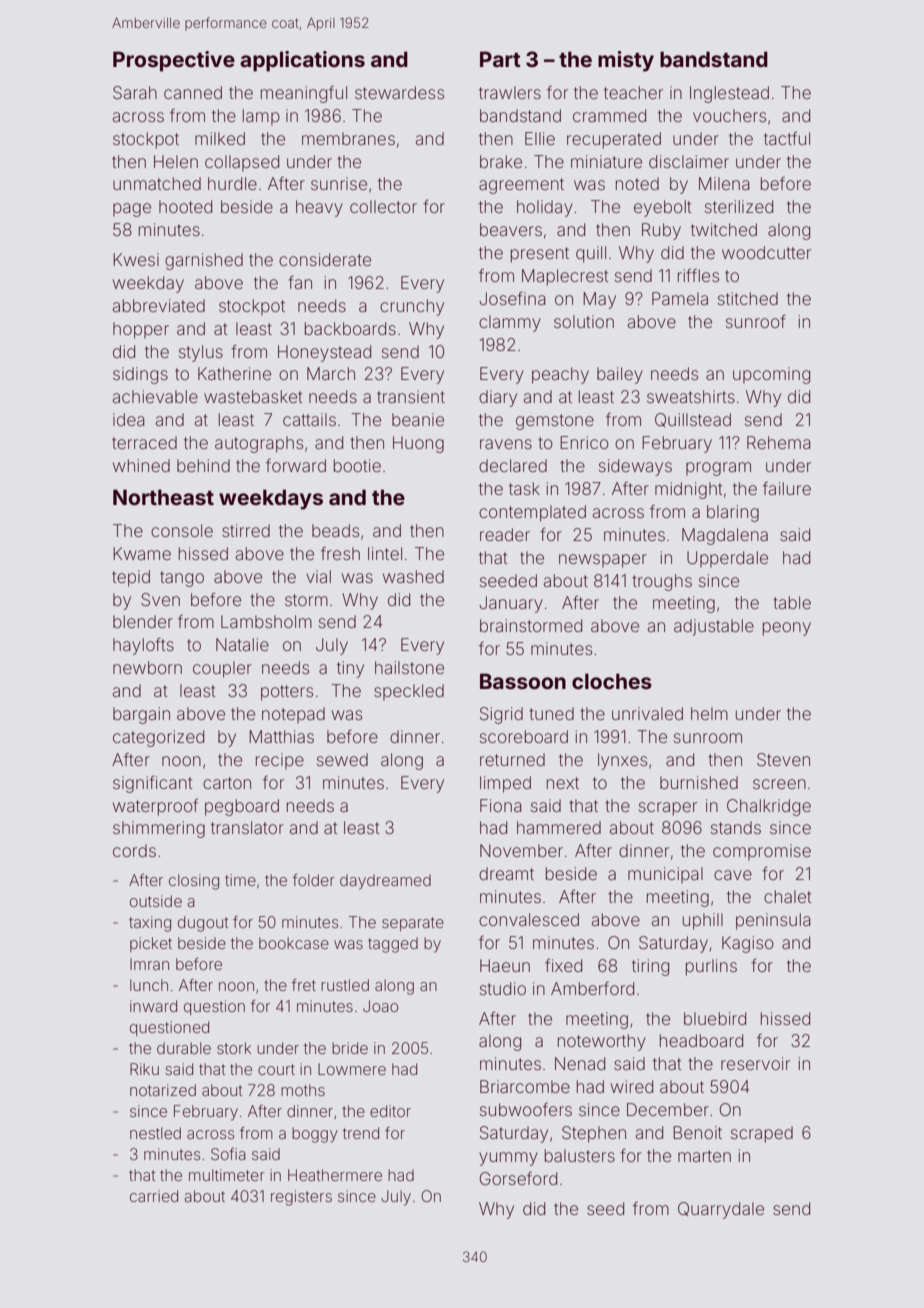  I want to click on newspaper, so click(603, 561).
